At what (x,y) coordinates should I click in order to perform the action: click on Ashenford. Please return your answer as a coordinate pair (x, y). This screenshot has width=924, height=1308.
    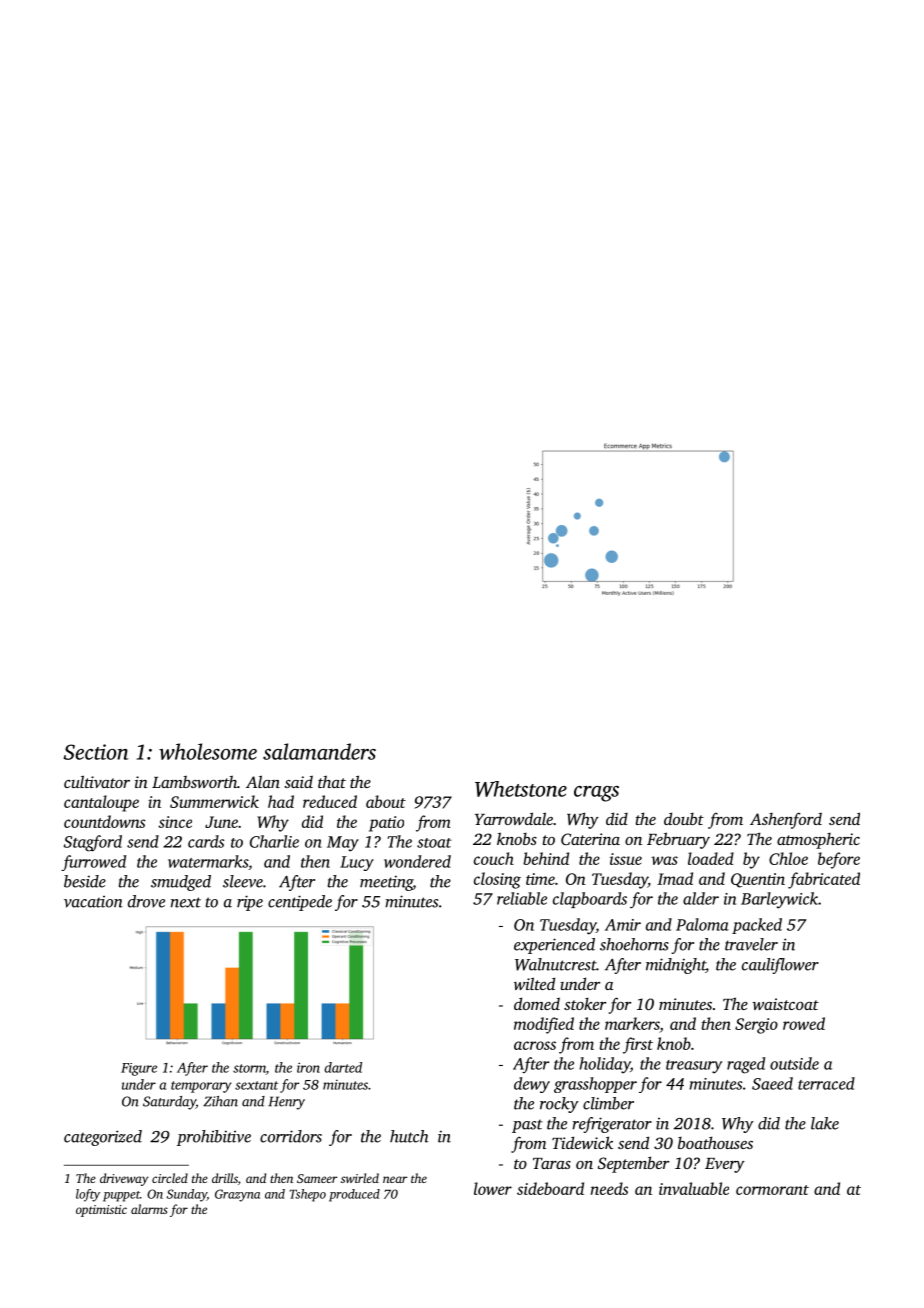
    Looking at the image, I should click on (786, 820).
